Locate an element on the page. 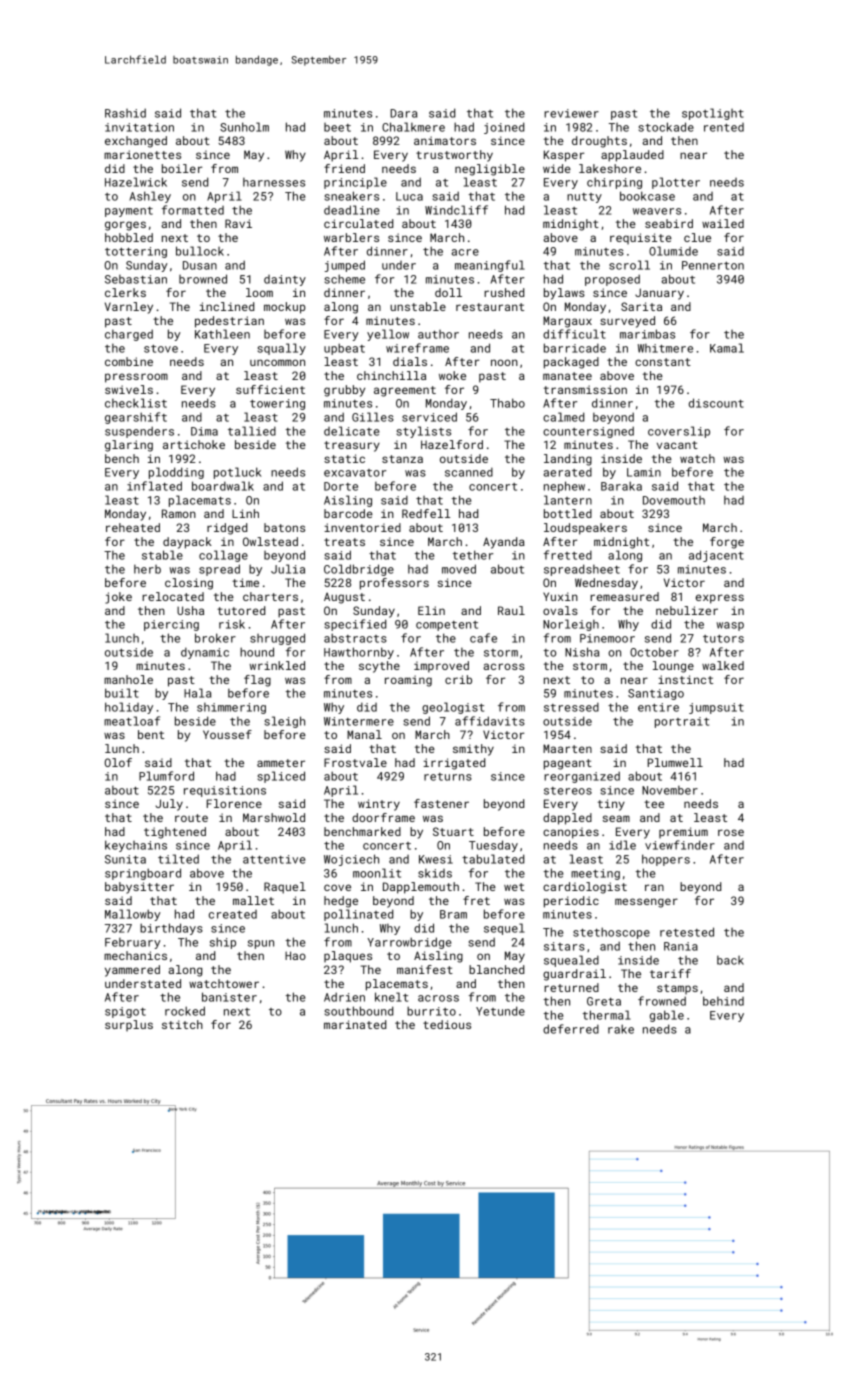 This image has width=849, height=1400. skids is located at coordinates (435, 873).
